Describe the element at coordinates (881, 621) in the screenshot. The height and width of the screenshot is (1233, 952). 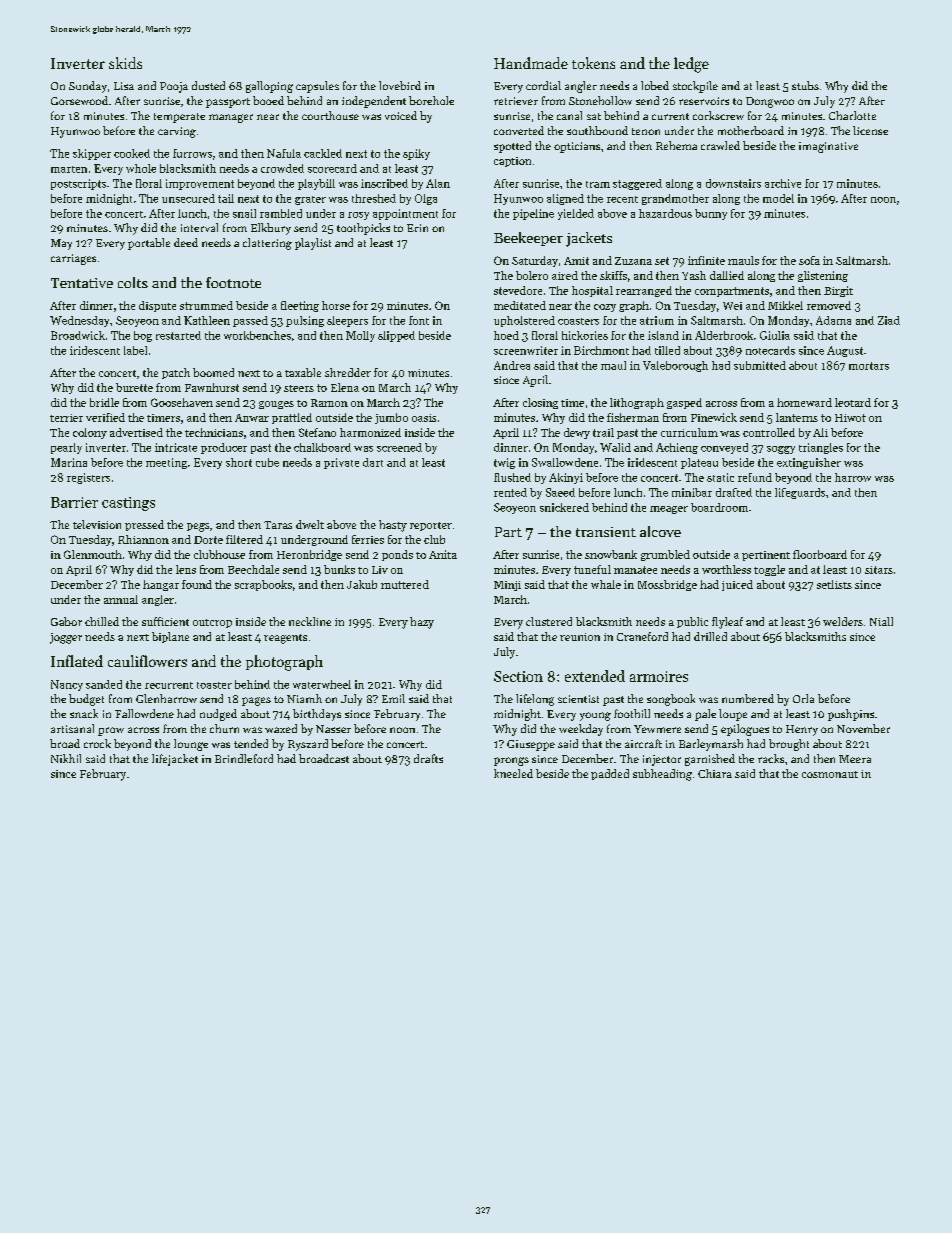
I see `Niall` at that location.
